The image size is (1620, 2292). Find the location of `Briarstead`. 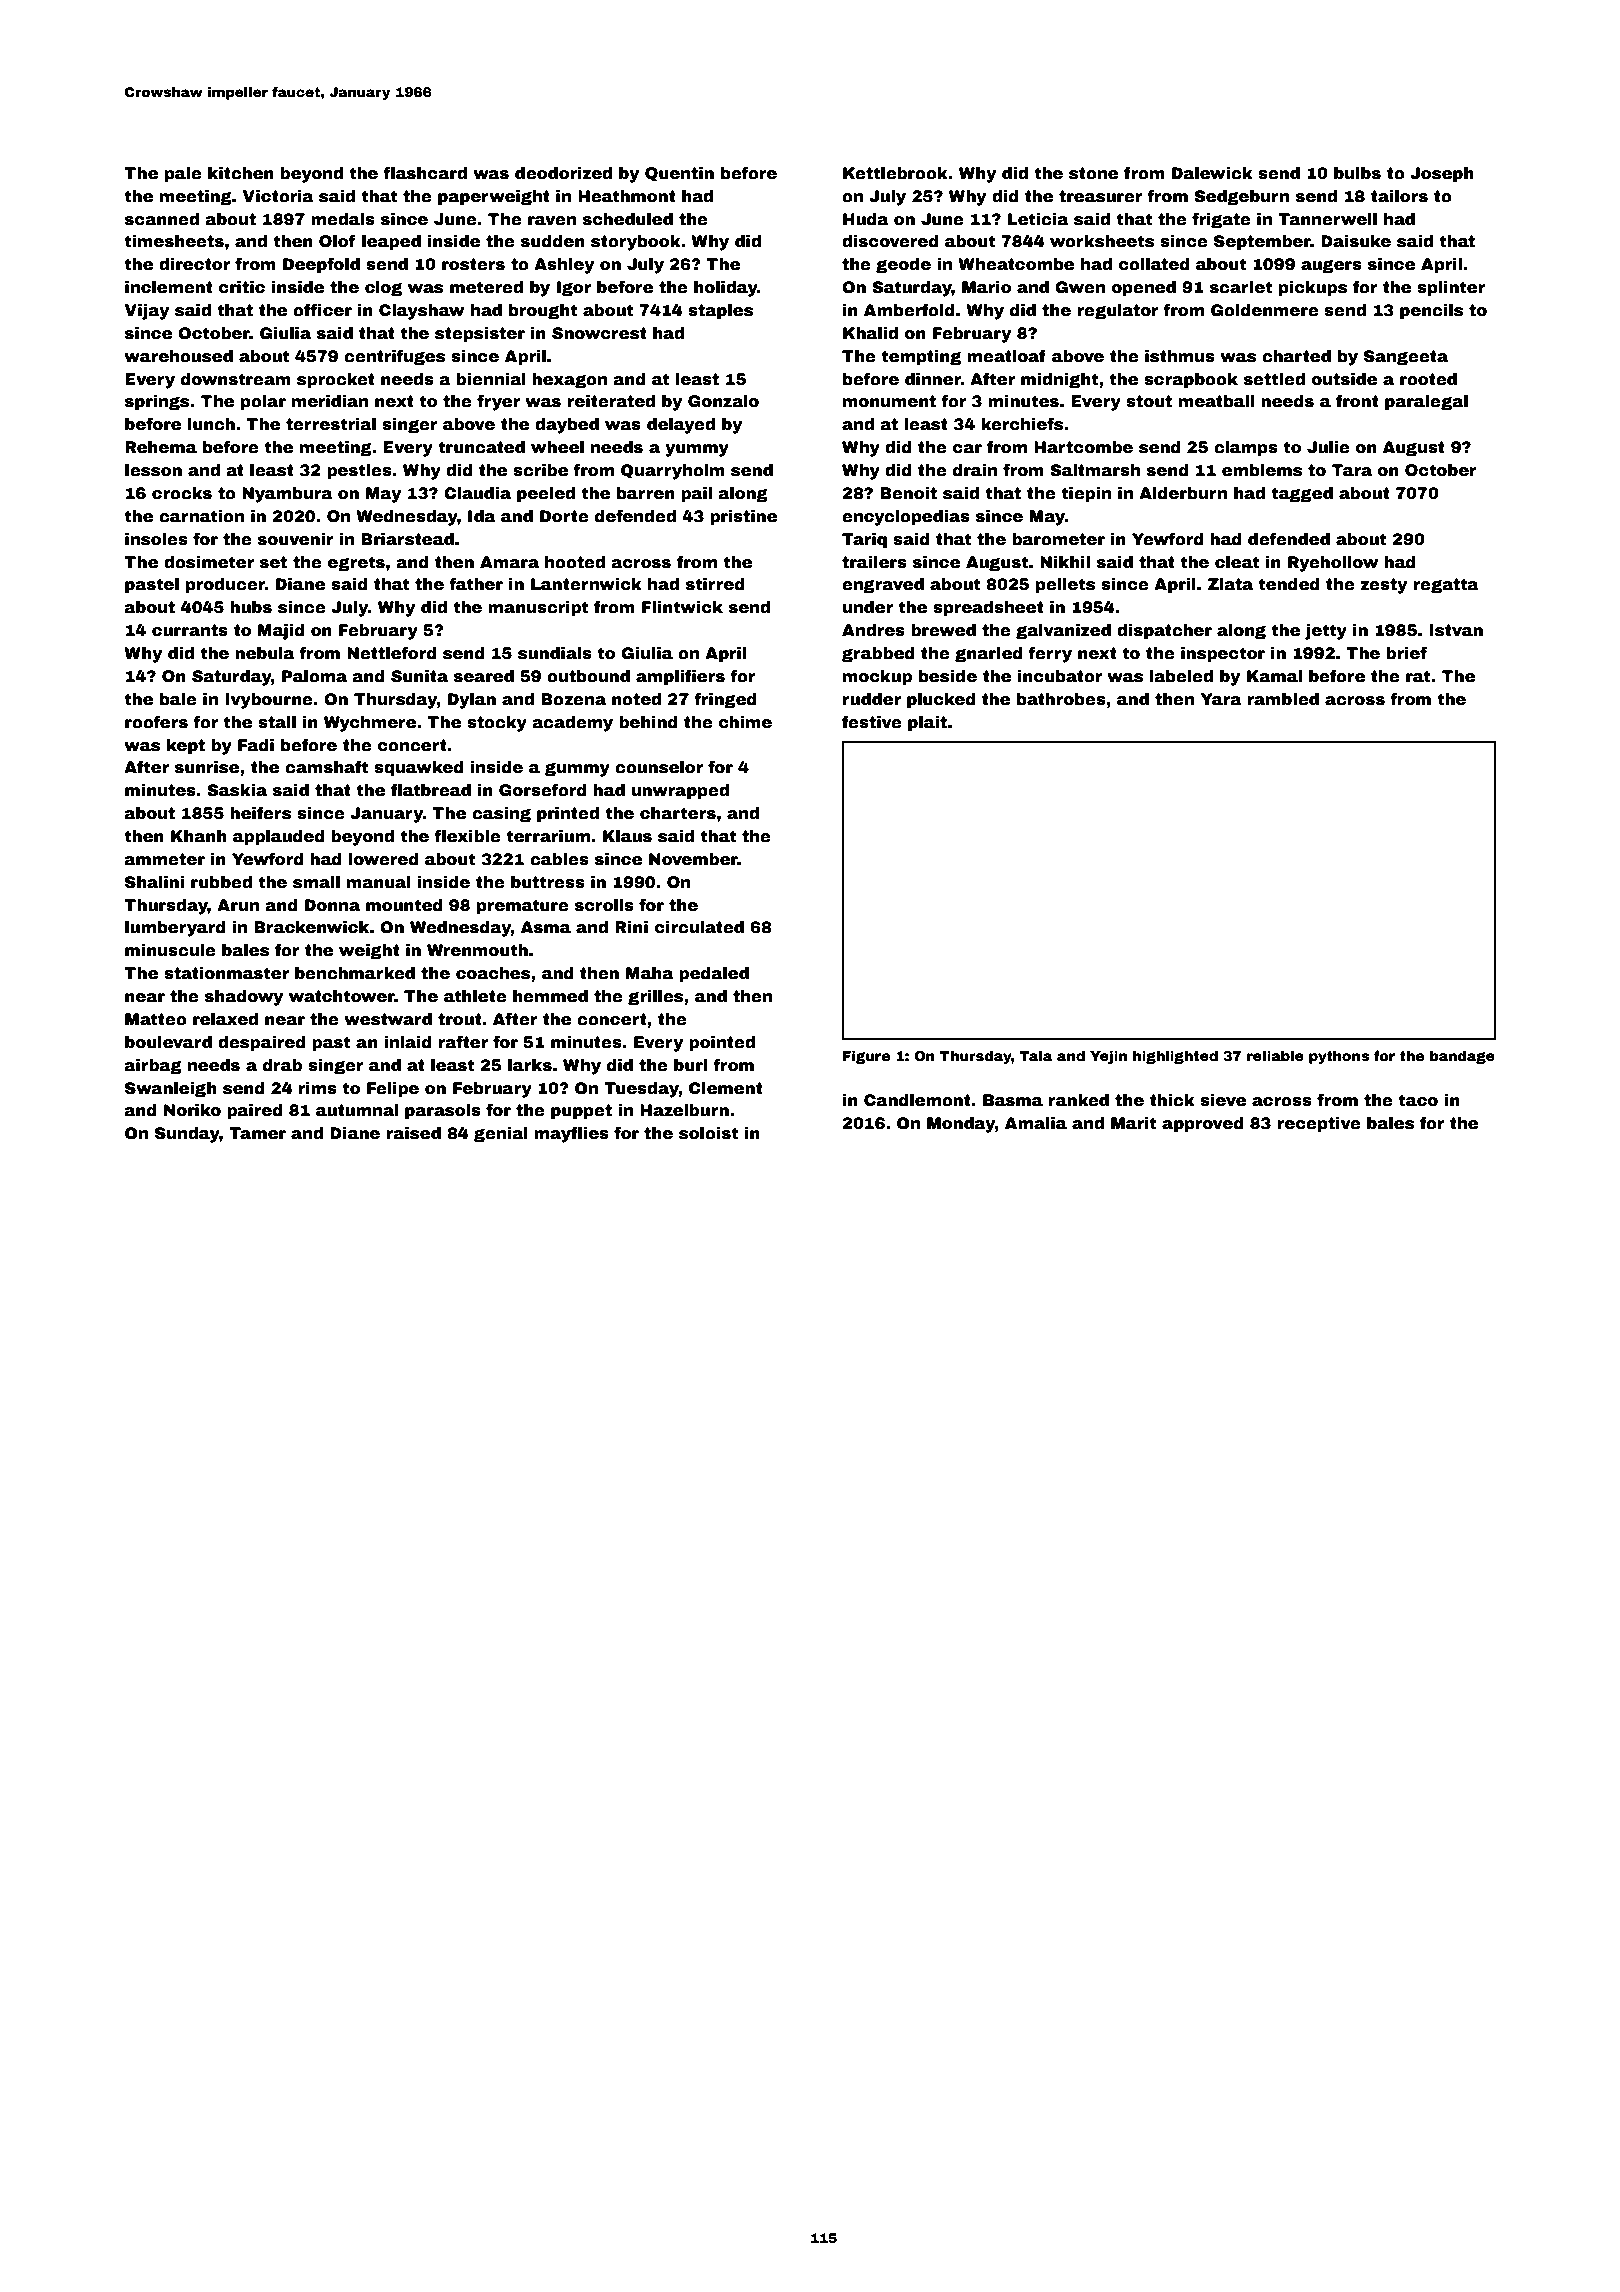

Briarstead is located at coordinates (407, 539).
